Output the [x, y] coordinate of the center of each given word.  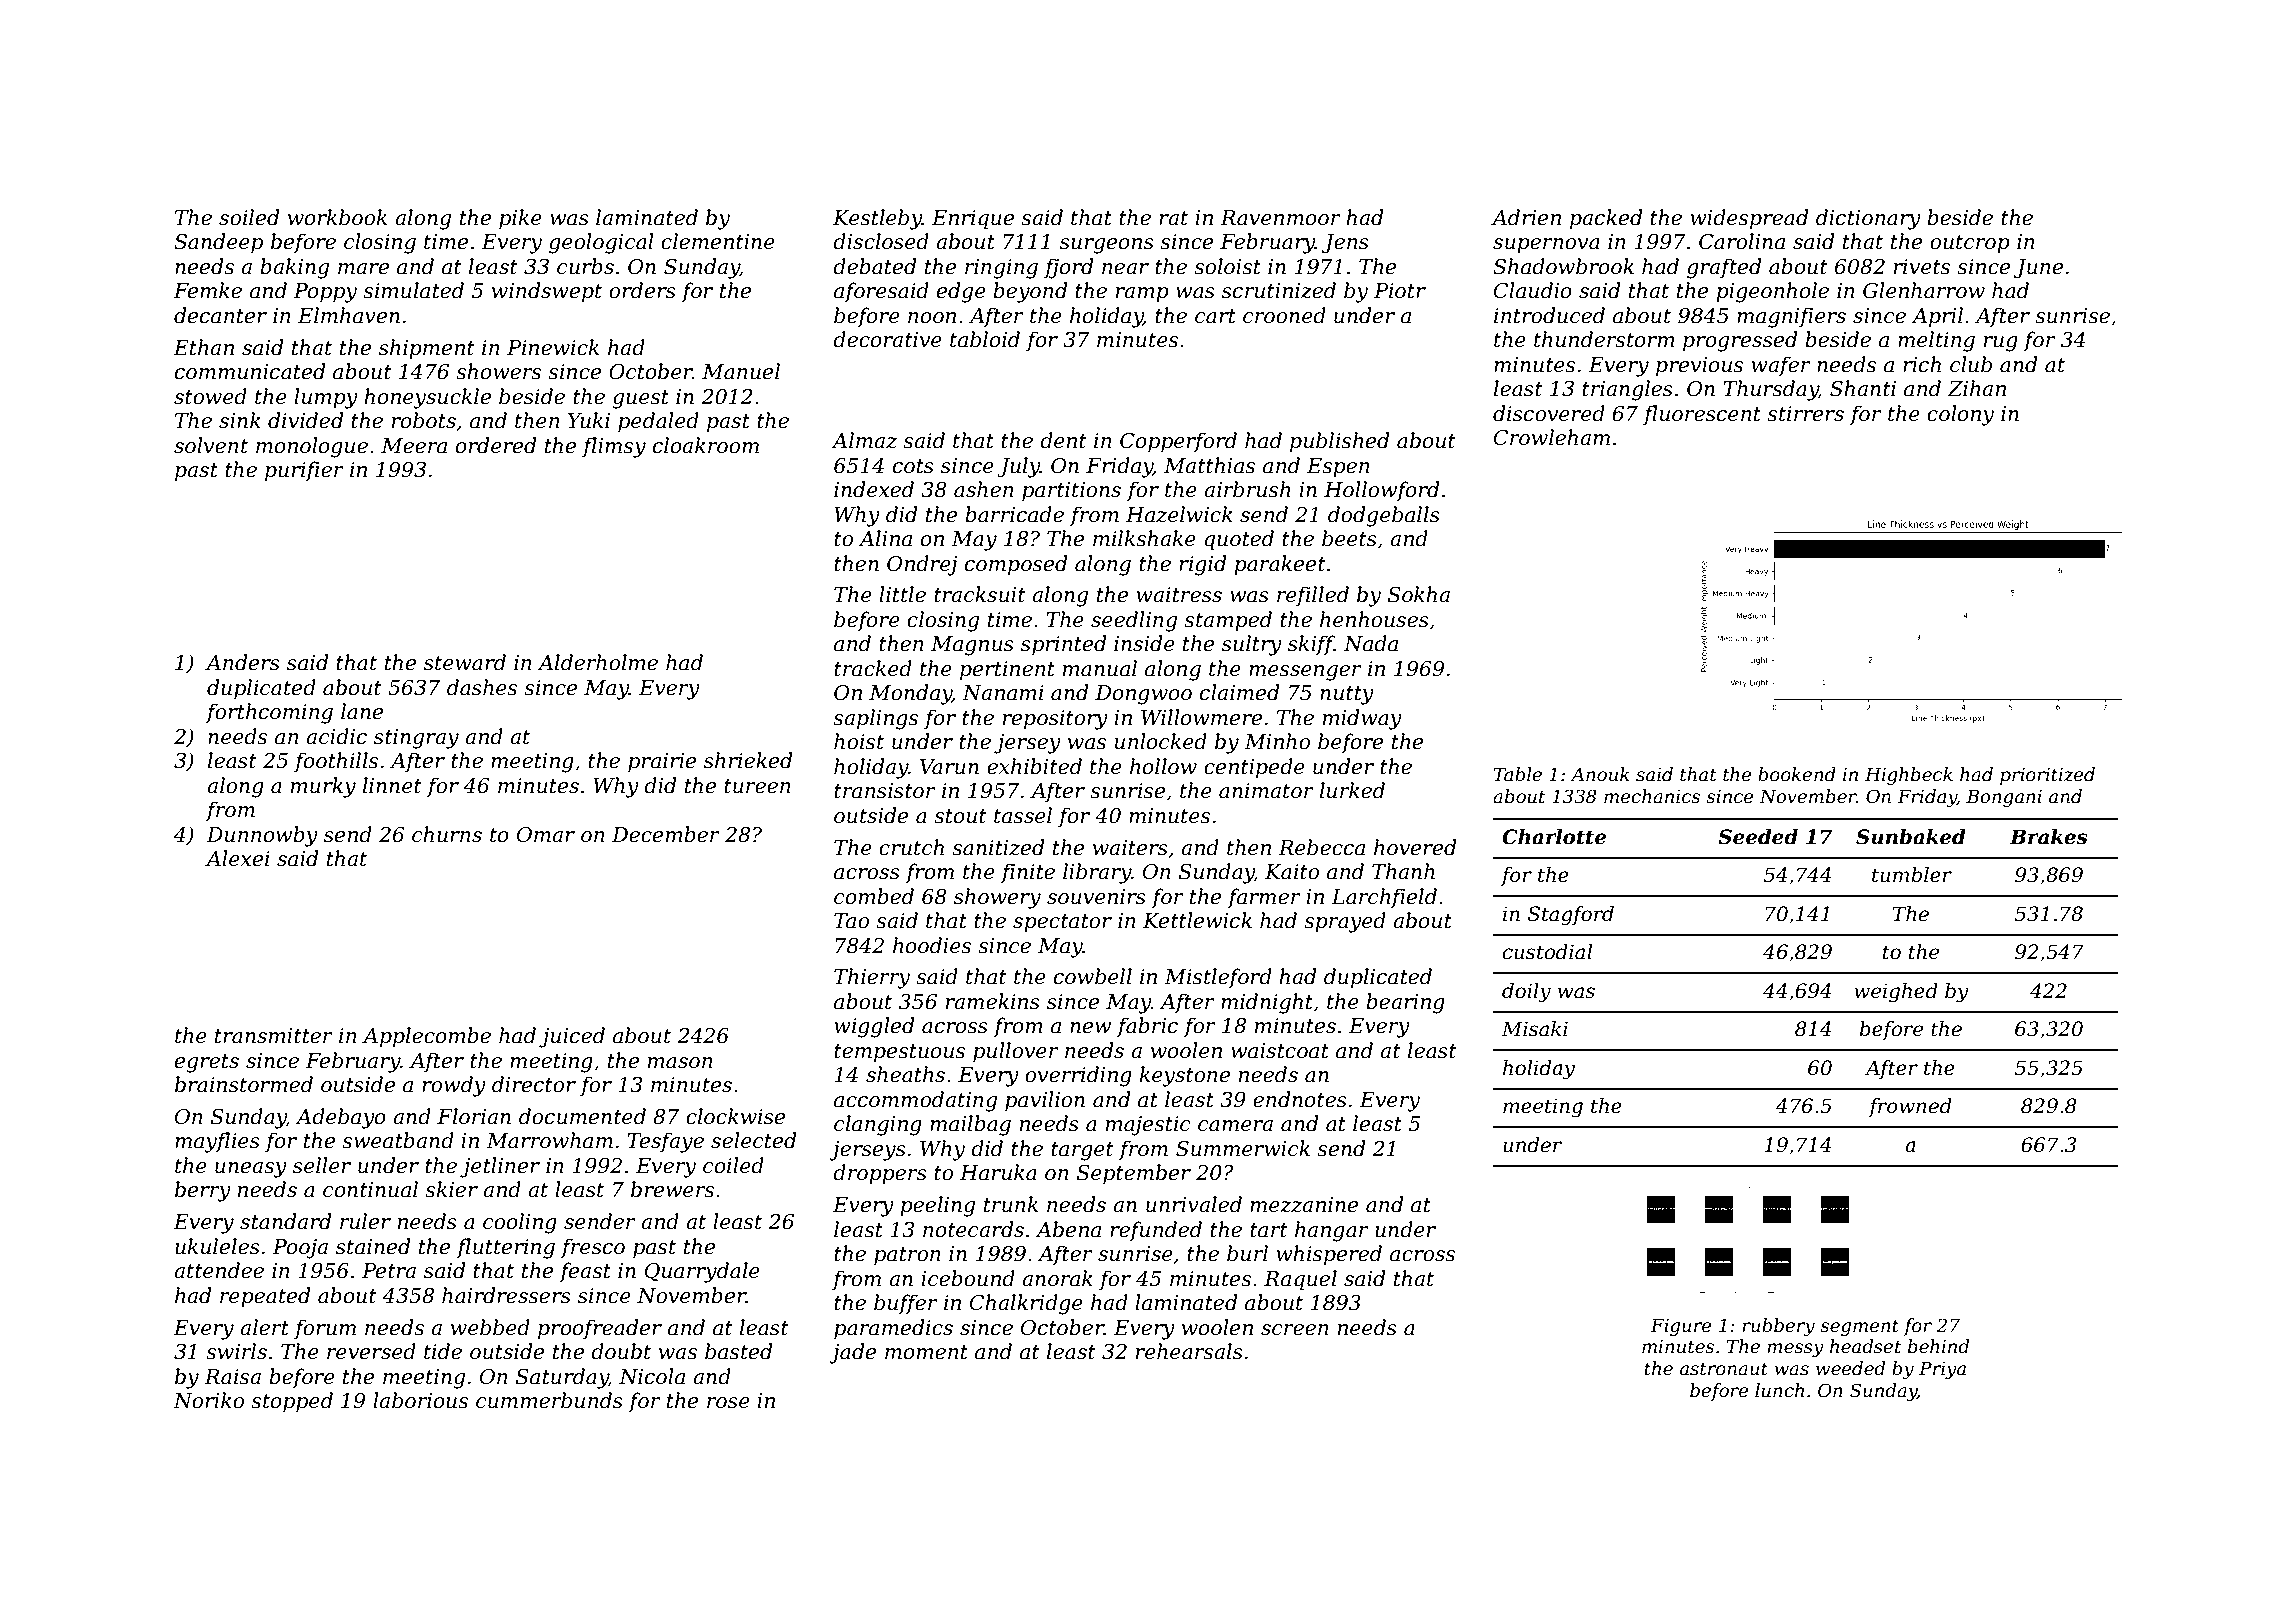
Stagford [1571, 916]
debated [874, 266]
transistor [885, 791]
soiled [249, 217]
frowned [1910, 1107]
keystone [1185, 1076]
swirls [236, 1351]
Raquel [1300, 1280]
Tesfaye [666, 1142]
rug [2001, 344]
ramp [1142, 295]
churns [447, 834]
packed [1606, 219]
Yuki [589, 420]
